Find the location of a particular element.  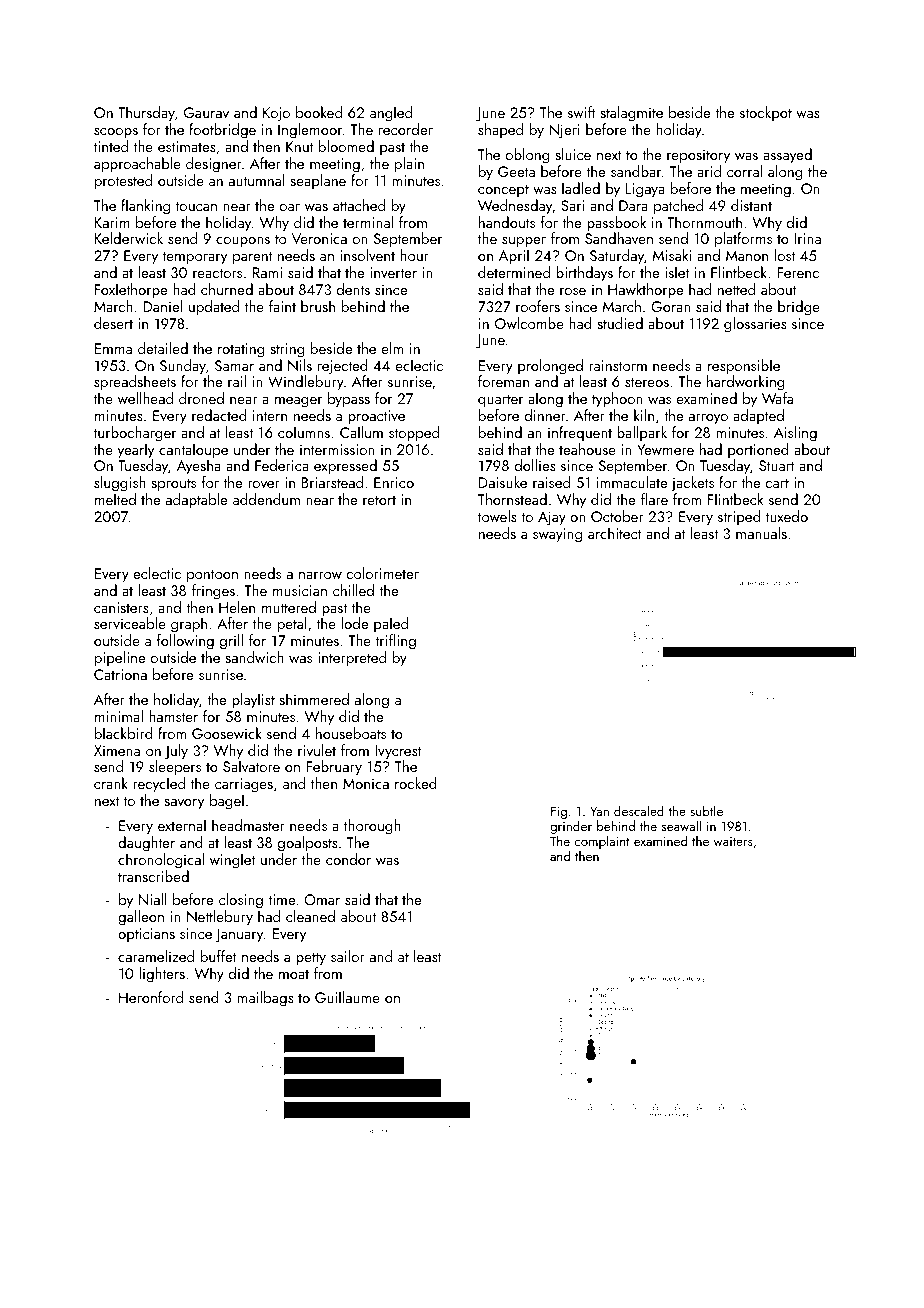

waiters is located at coordinates (733, 841).
